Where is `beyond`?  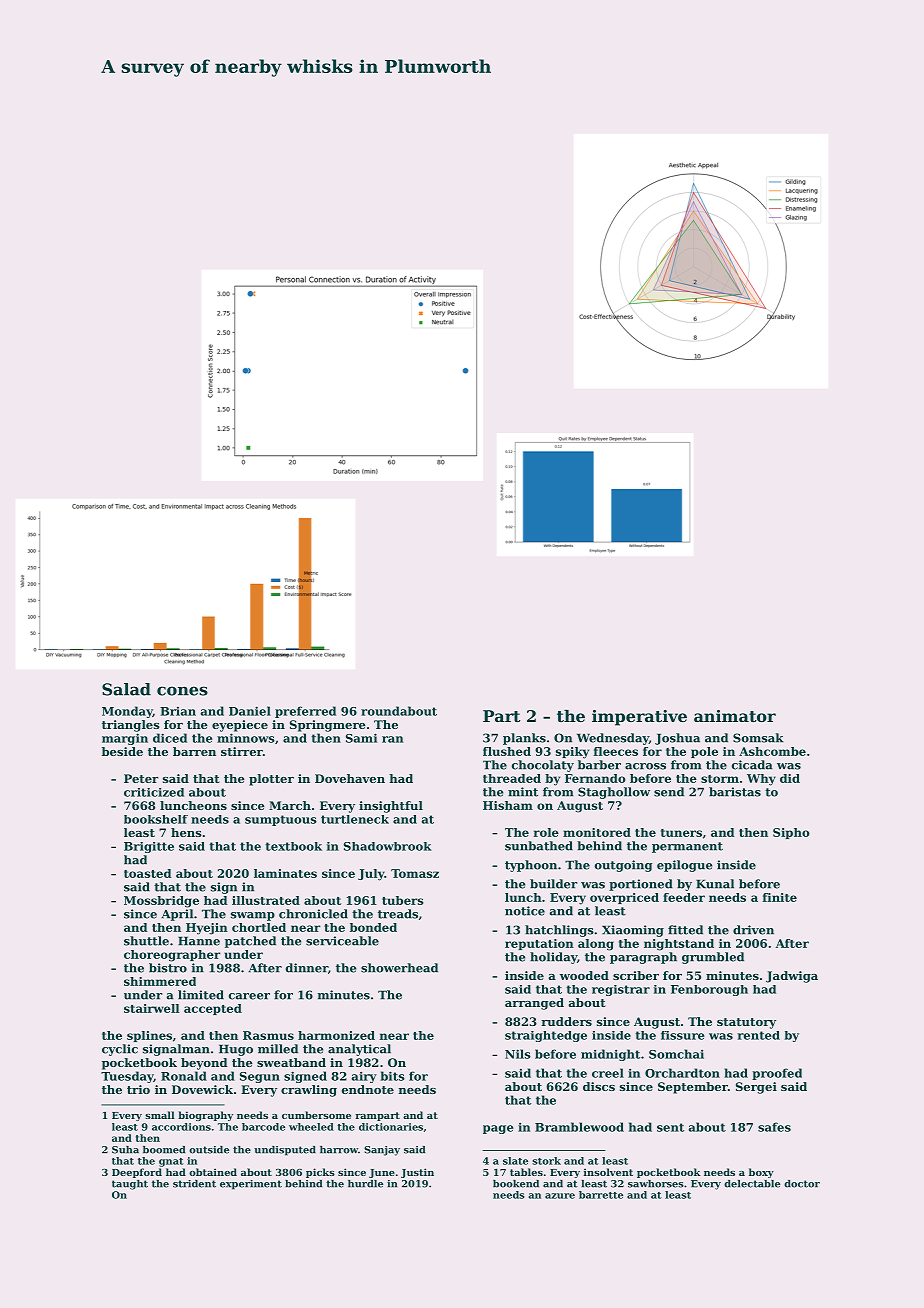
beyond is located at coordinates (204, 1064).
